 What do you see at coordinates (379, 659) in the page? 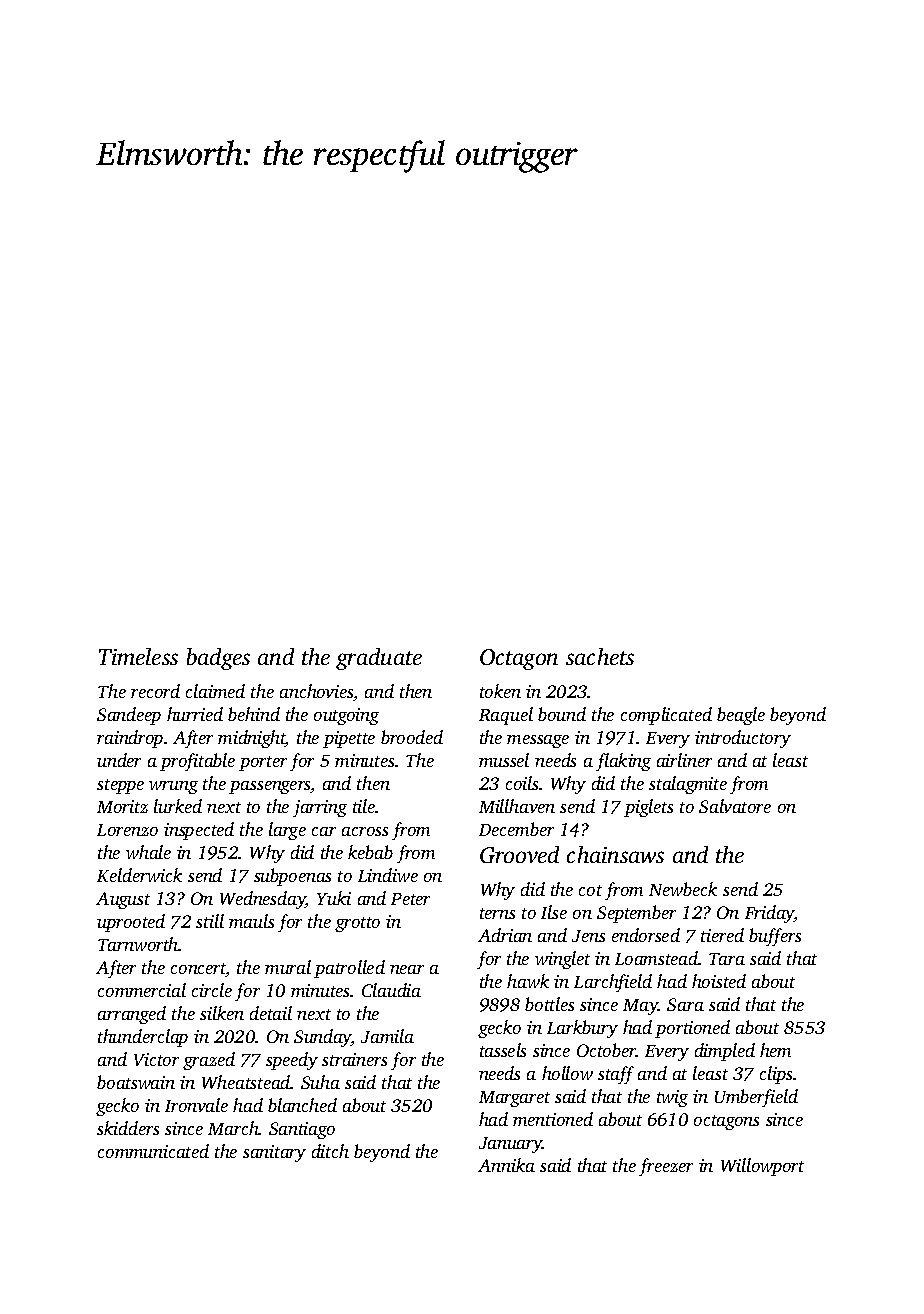
I see `graduate` at bounding box center [379, 659].
